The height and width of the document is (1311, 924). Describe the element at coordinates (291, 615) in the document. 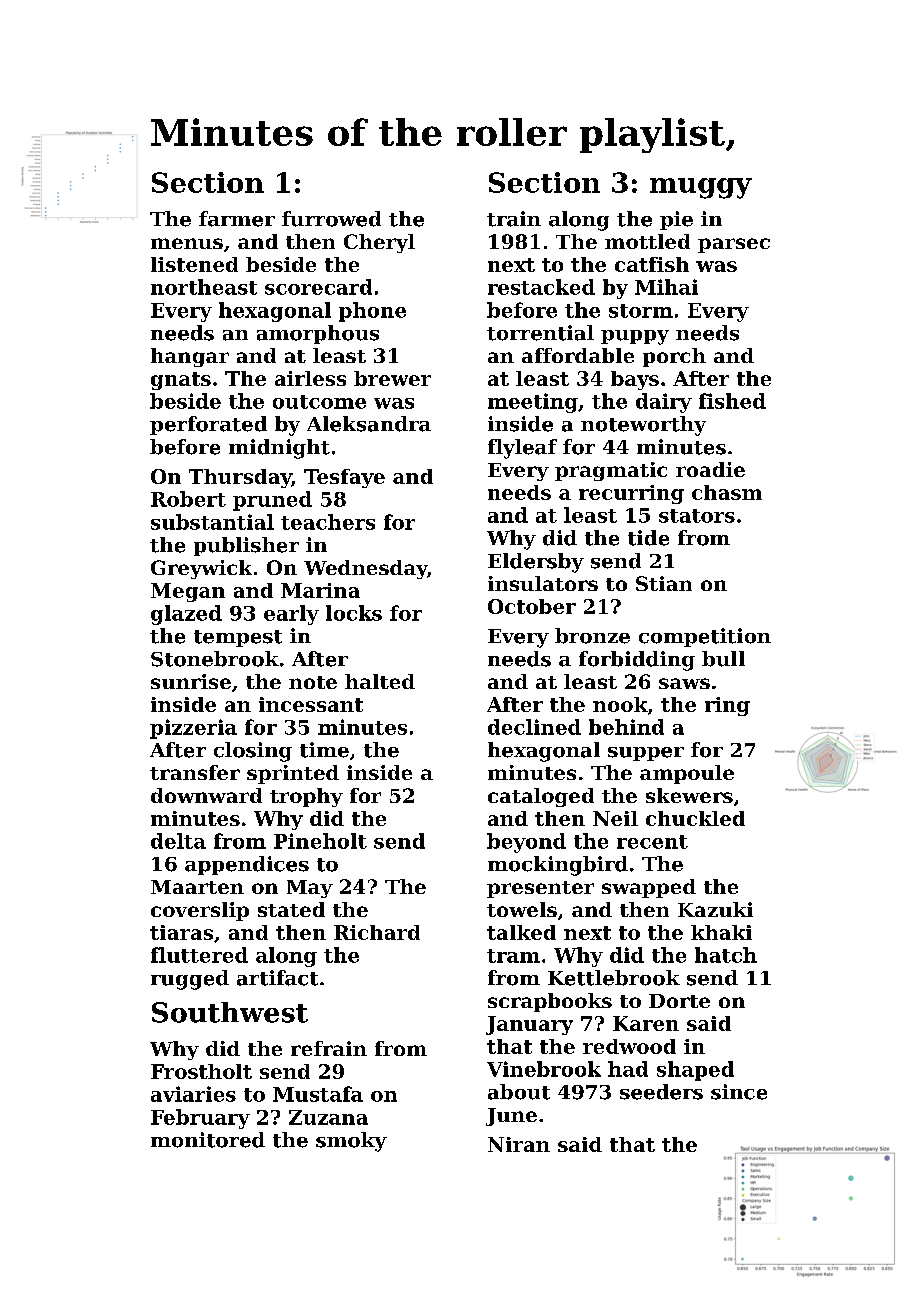

I see `early` at that location.
